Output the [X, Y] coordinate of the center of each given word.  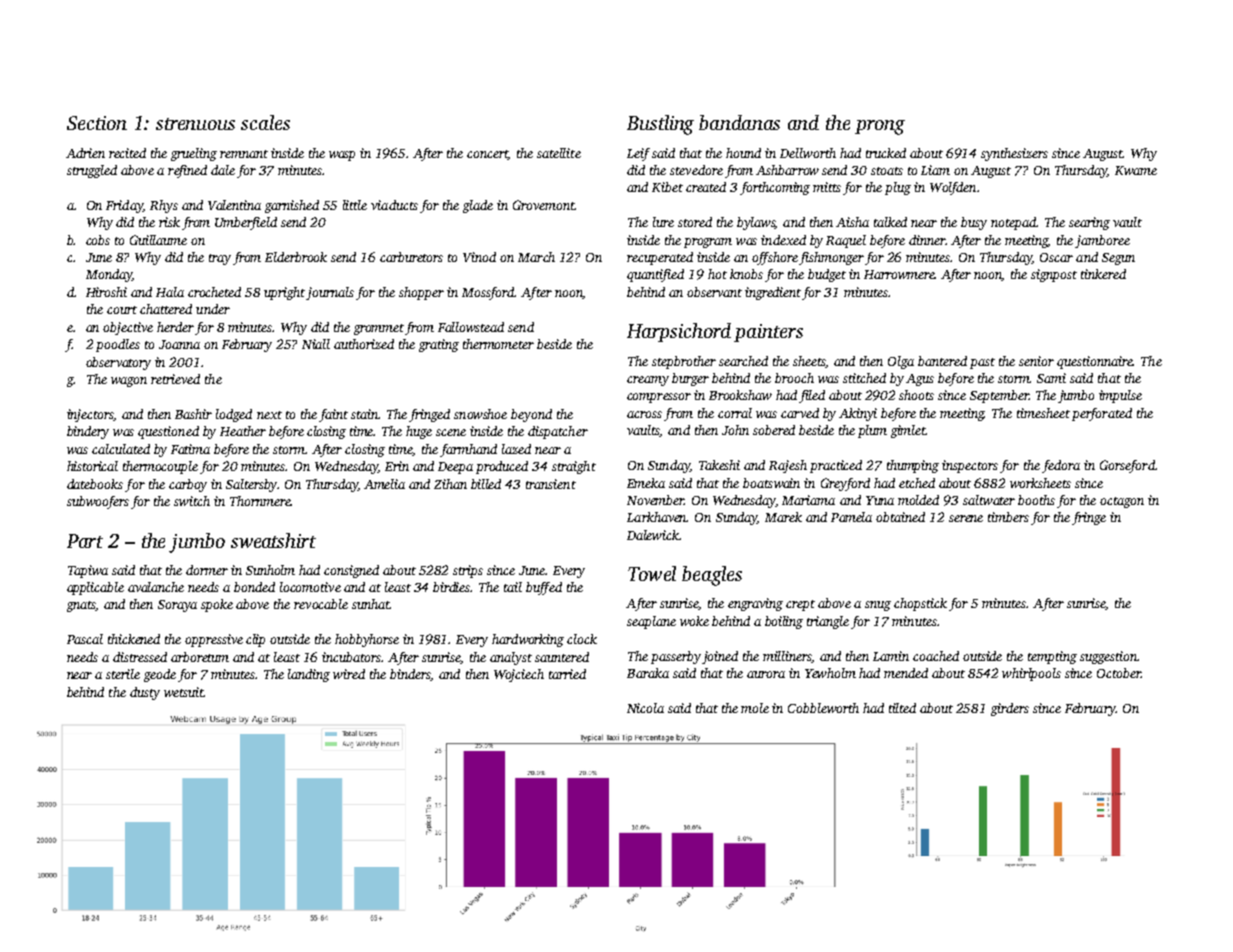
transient [551, 484]
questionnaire [1095, 362]
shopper [421, 293]
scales [265, 122]
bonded [254, 587]
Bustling [660, 125]
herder [175, 327]
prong [880, 127]
